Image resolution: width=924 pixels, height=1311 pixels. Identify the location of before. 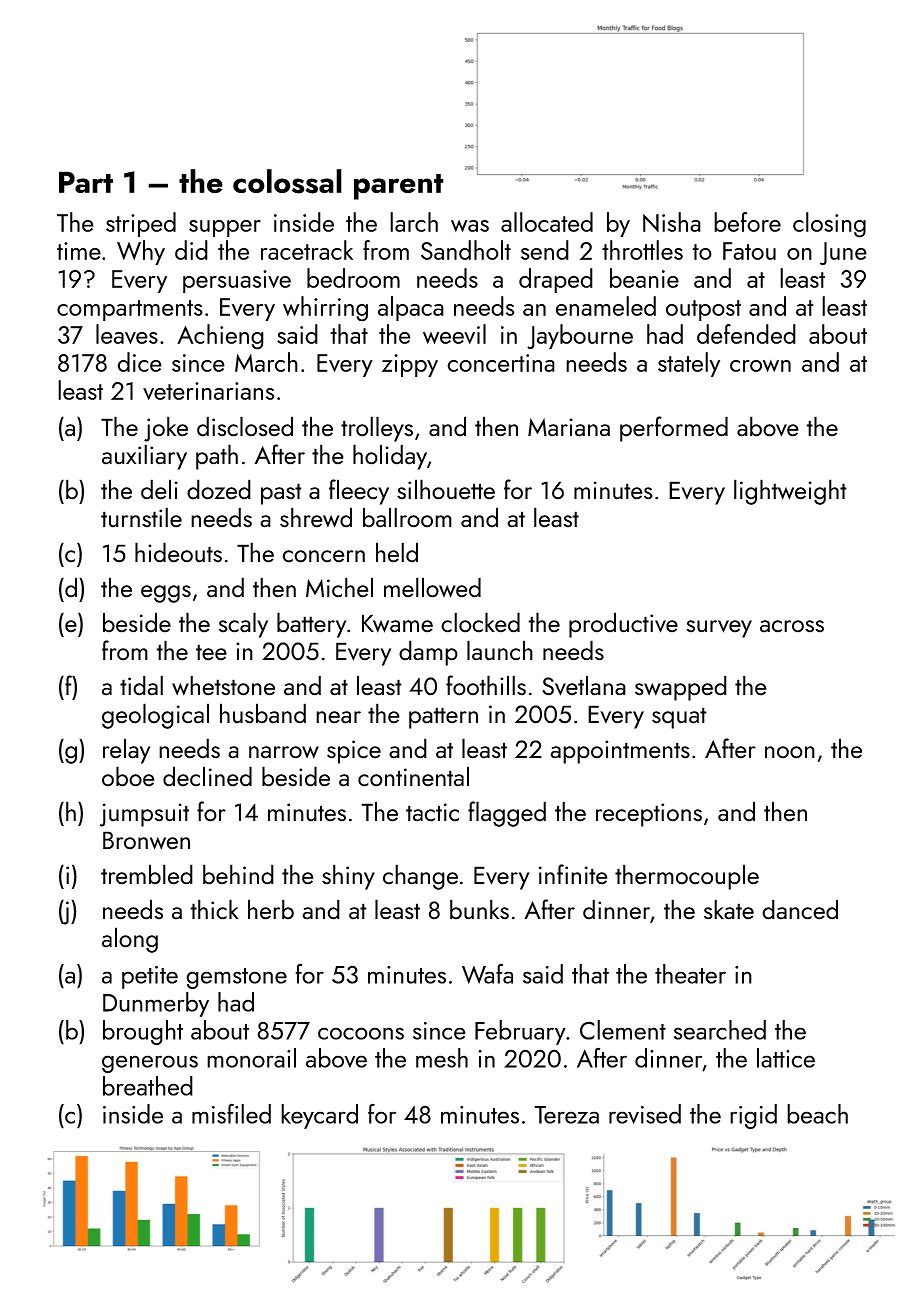
(747, 222).
